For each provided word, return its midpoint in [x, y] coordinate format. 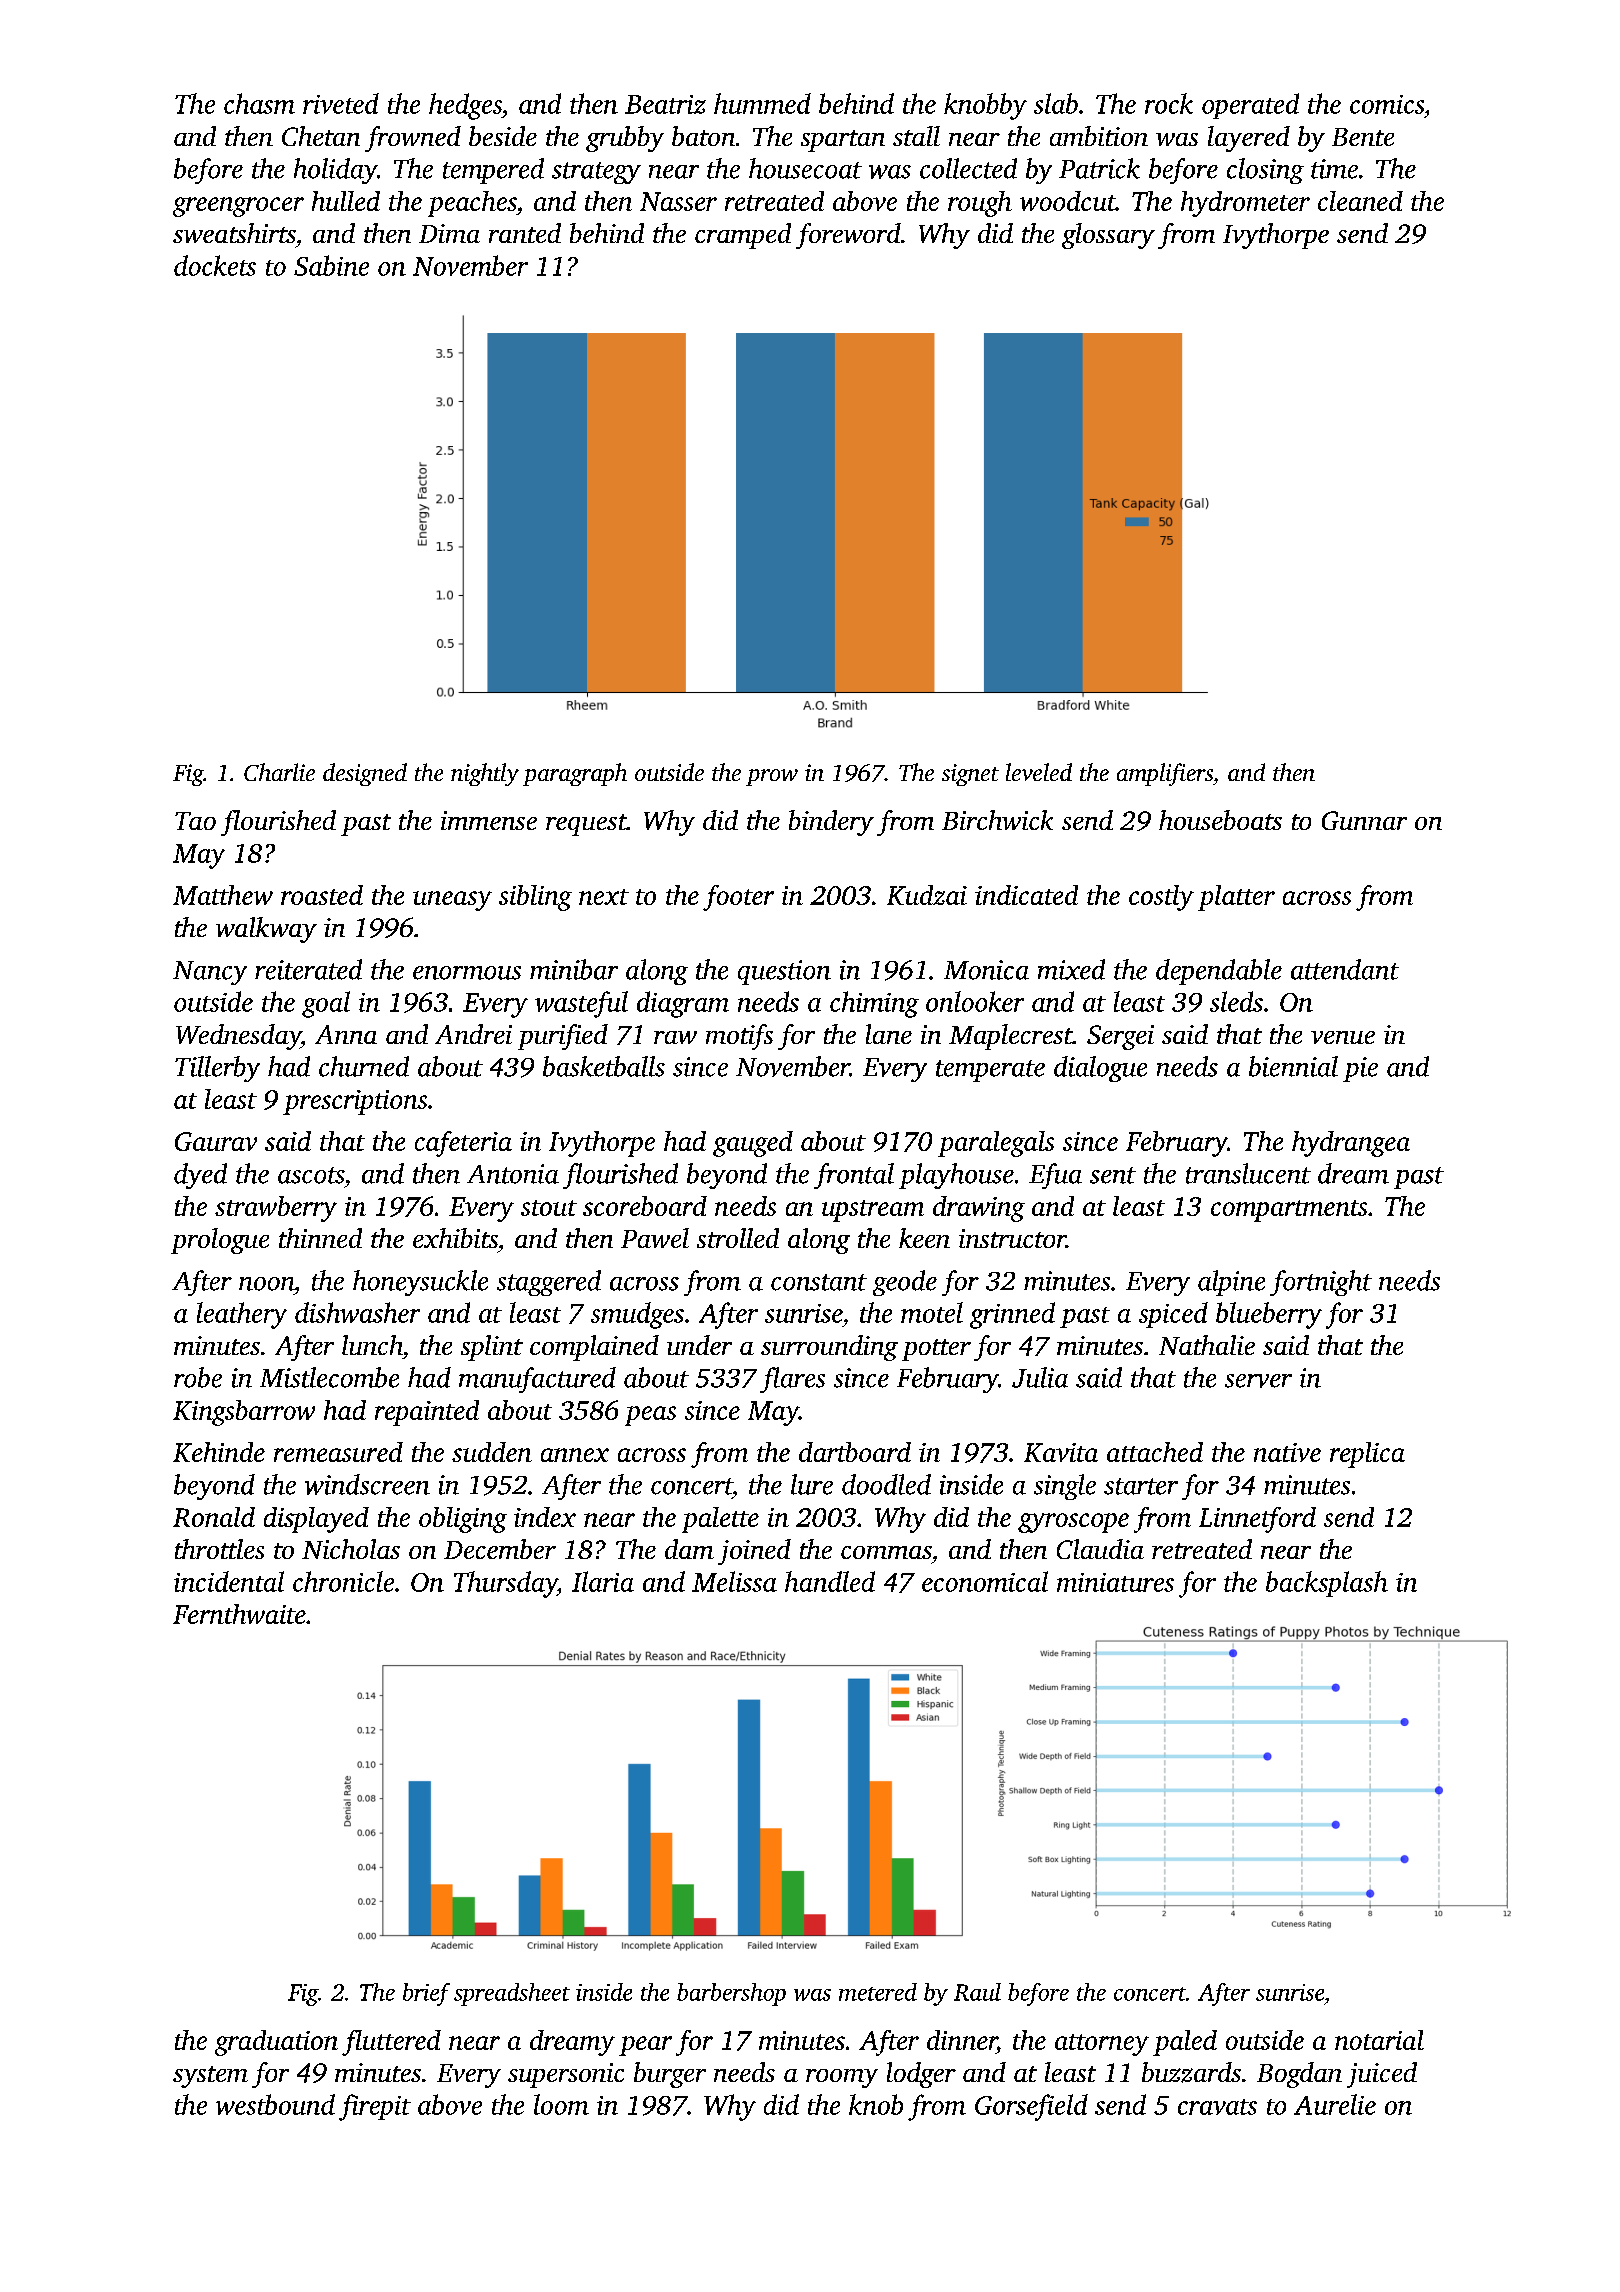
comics [1387, 104]
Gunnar [1364, 820]
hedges [465, 106]
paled [1185, 2043]
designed [365, 774]
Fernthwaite [239, 1614]
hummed [762, 103]
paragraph [575, 774]
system [210, 2077]
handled [830, 1581]
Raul [977, 1992]
